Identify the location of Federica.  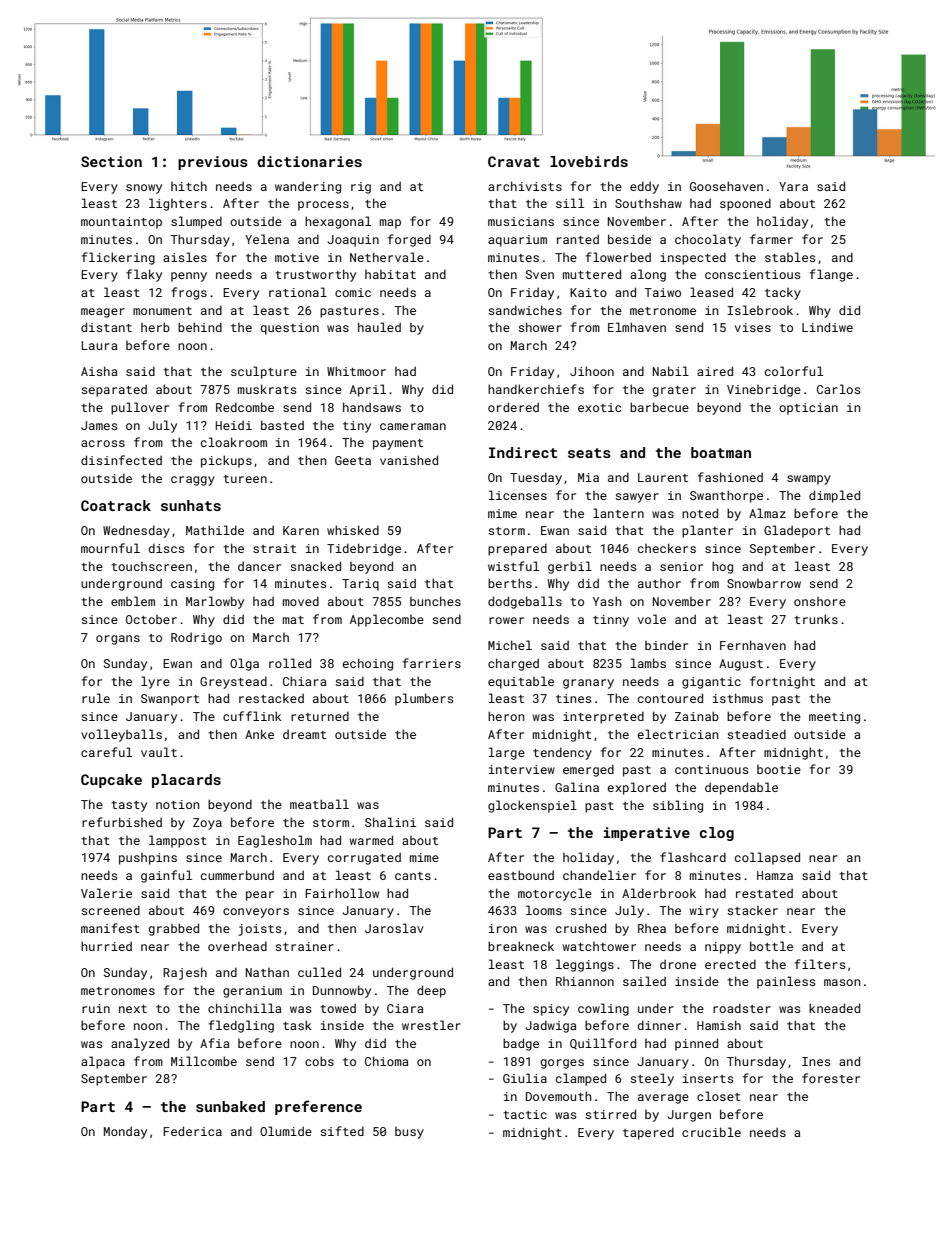
(192, 1131).
